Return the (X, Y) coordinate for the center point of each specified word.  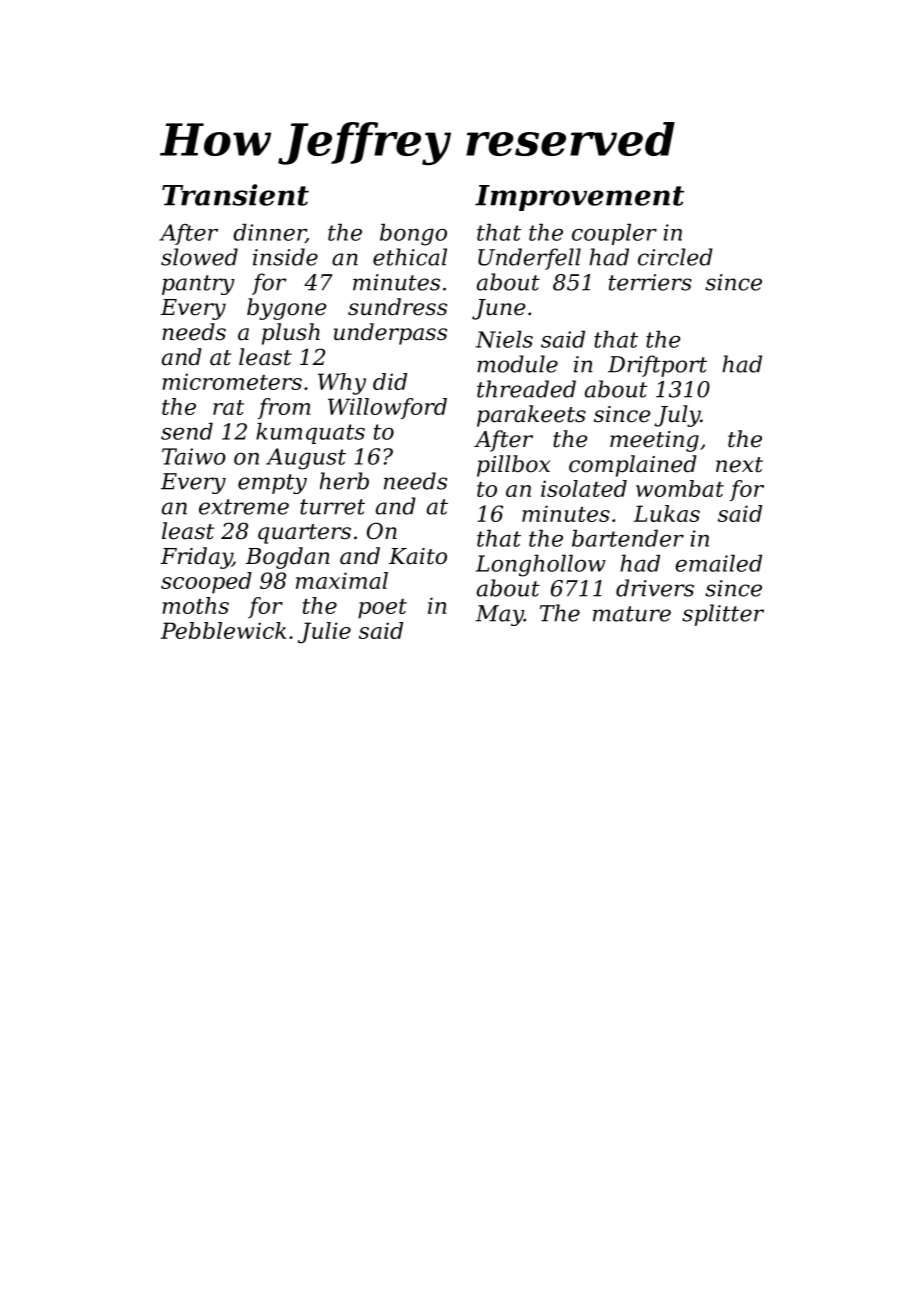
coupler (614, 234)
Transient (235, 195)
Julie (324, 633)
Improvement (579, 198)
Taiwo (194, 456)
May (500, 615)
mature (632, 614)
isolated (584, 488)
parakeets (531, 416)
